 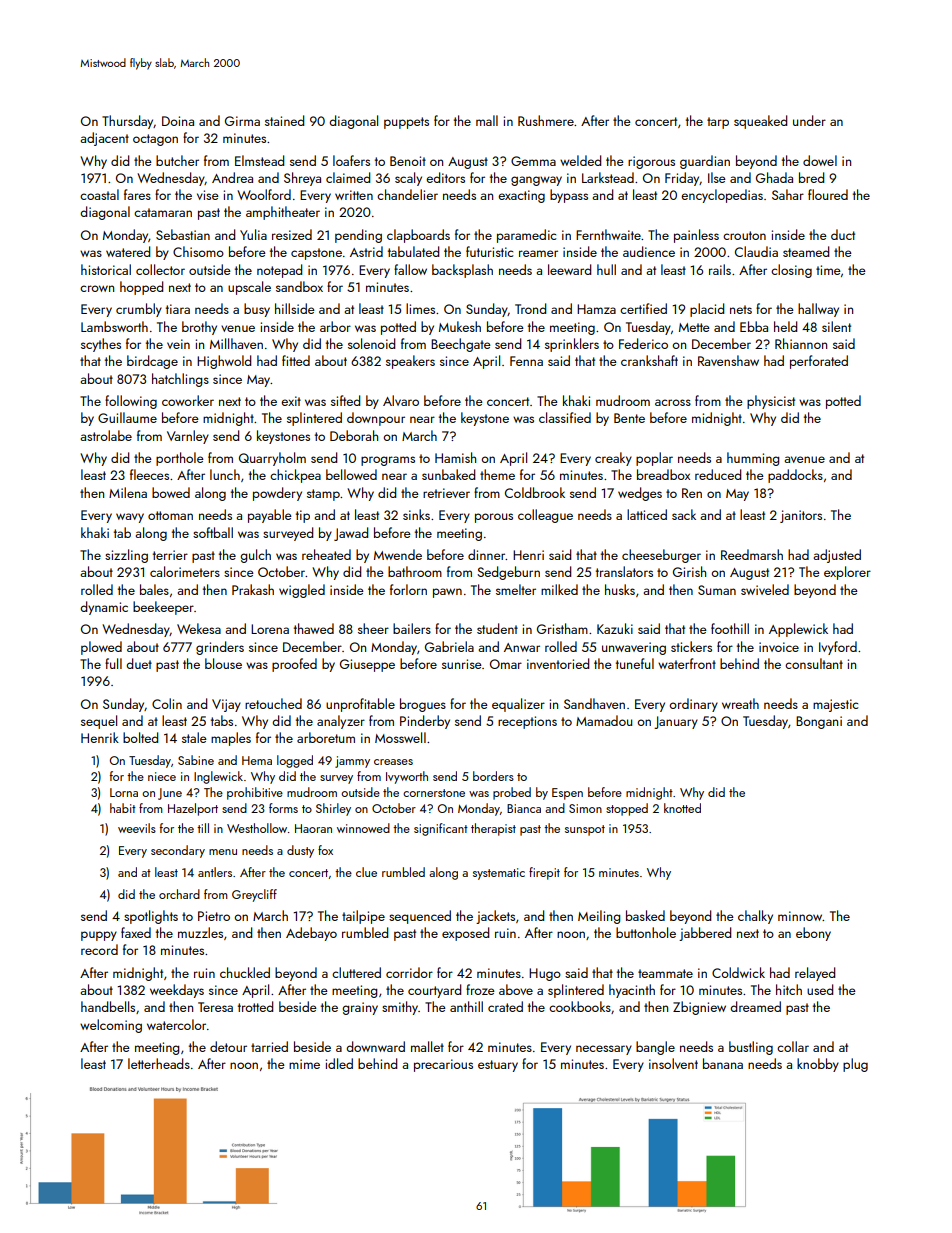 I want to click on firepit, so click(x=544, y=873).
